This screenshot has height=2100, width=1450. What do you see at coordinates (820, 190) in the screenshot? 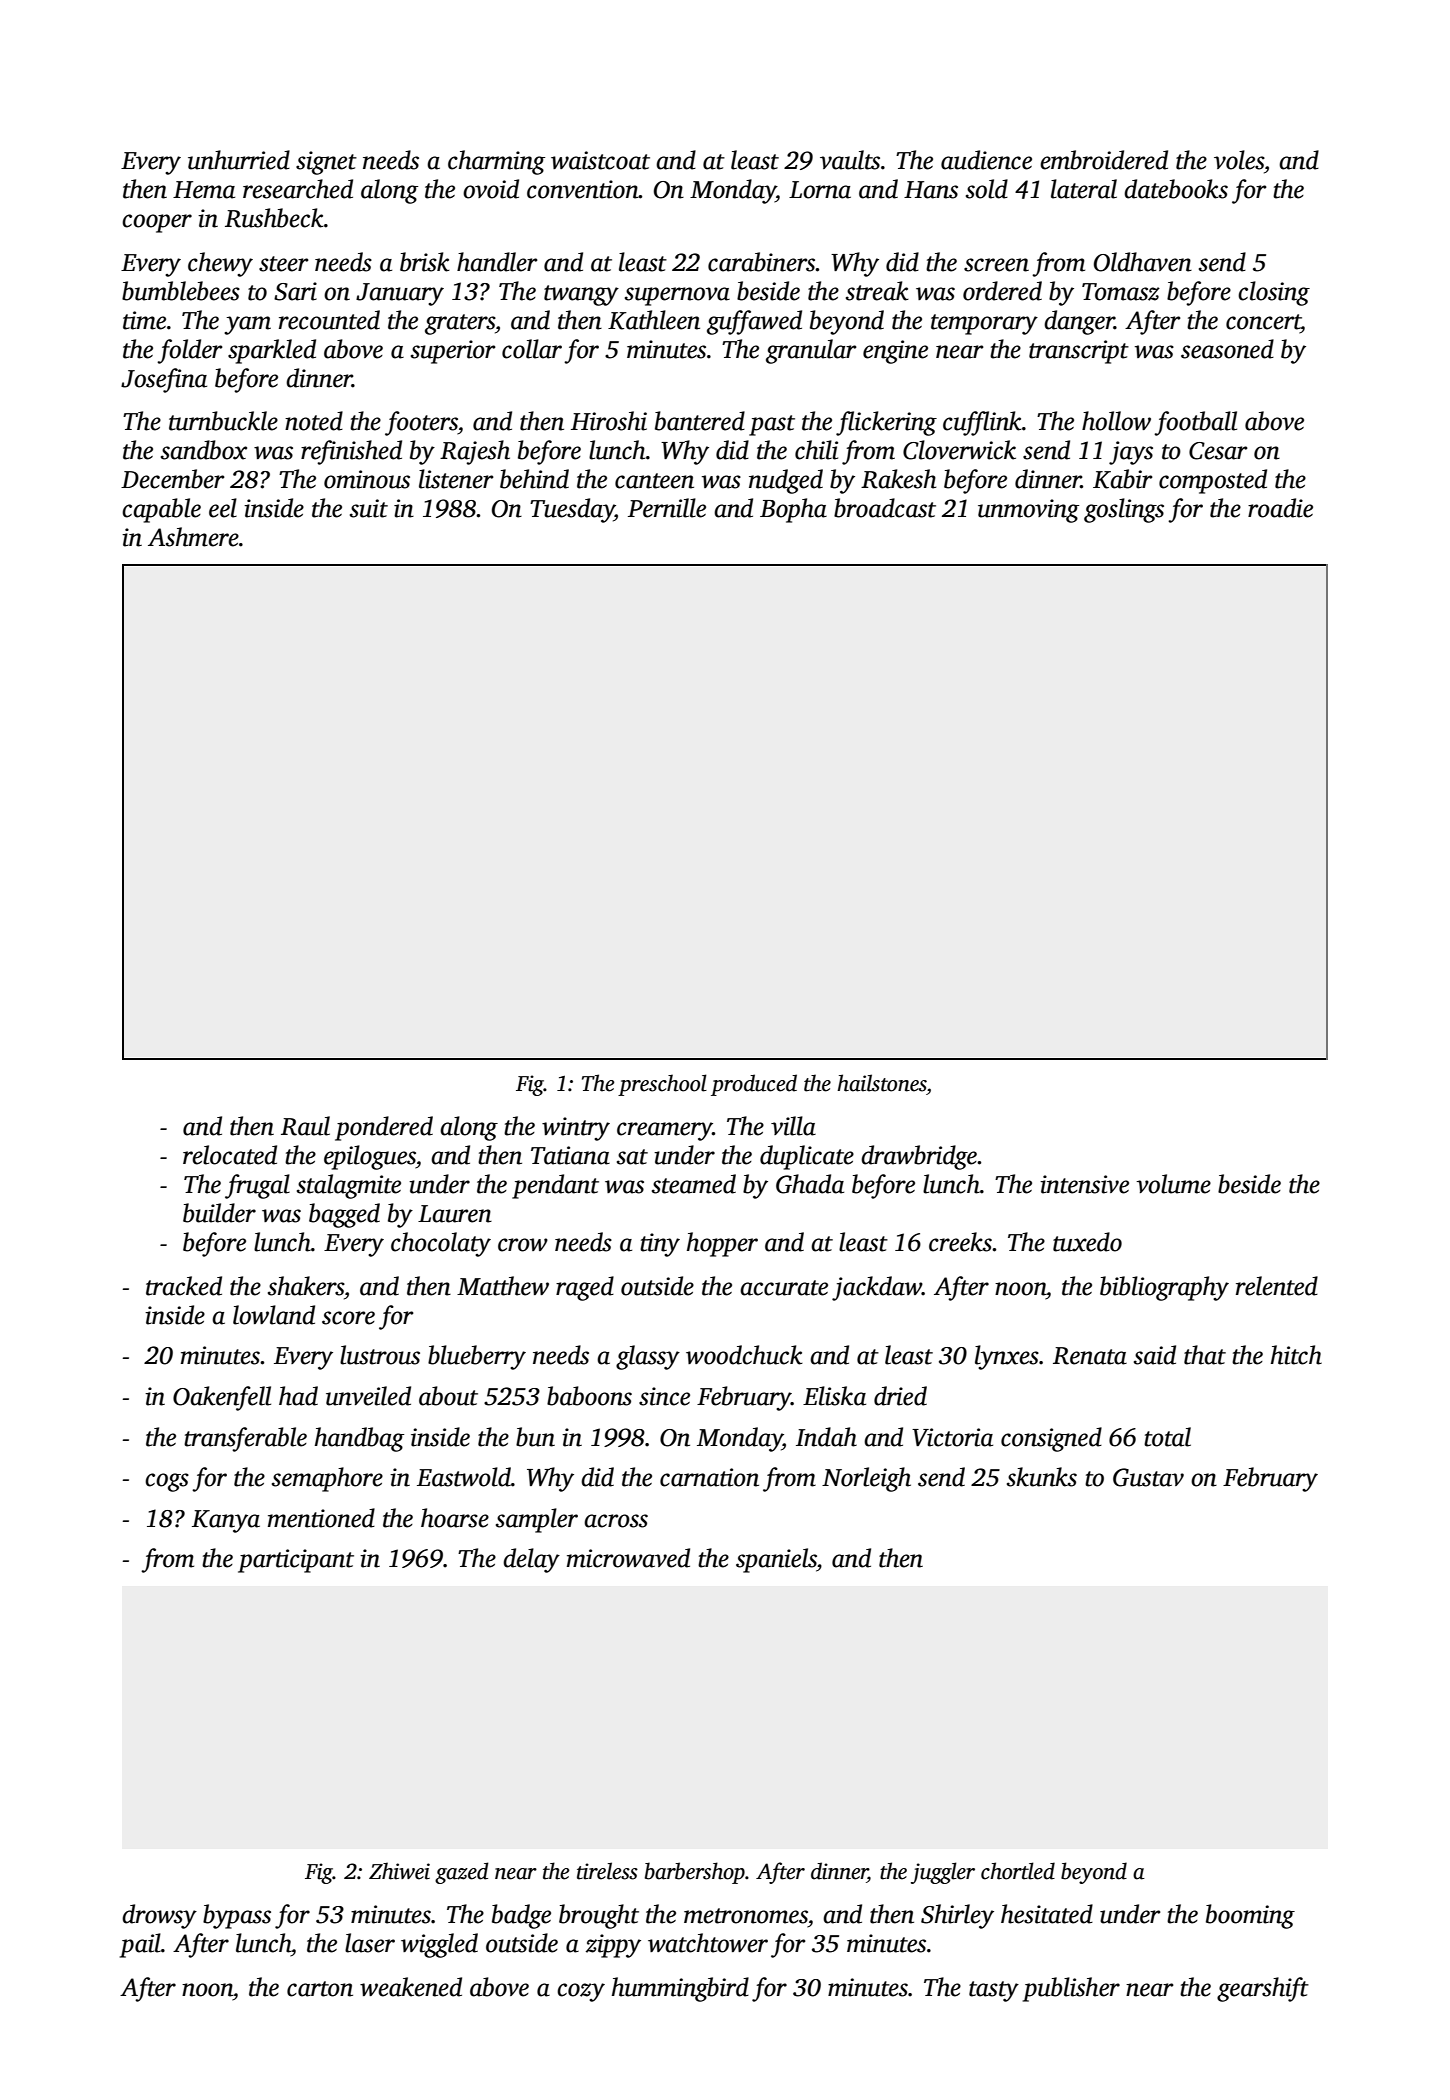
I see `Lorna` at bounding box center [820, 190].
